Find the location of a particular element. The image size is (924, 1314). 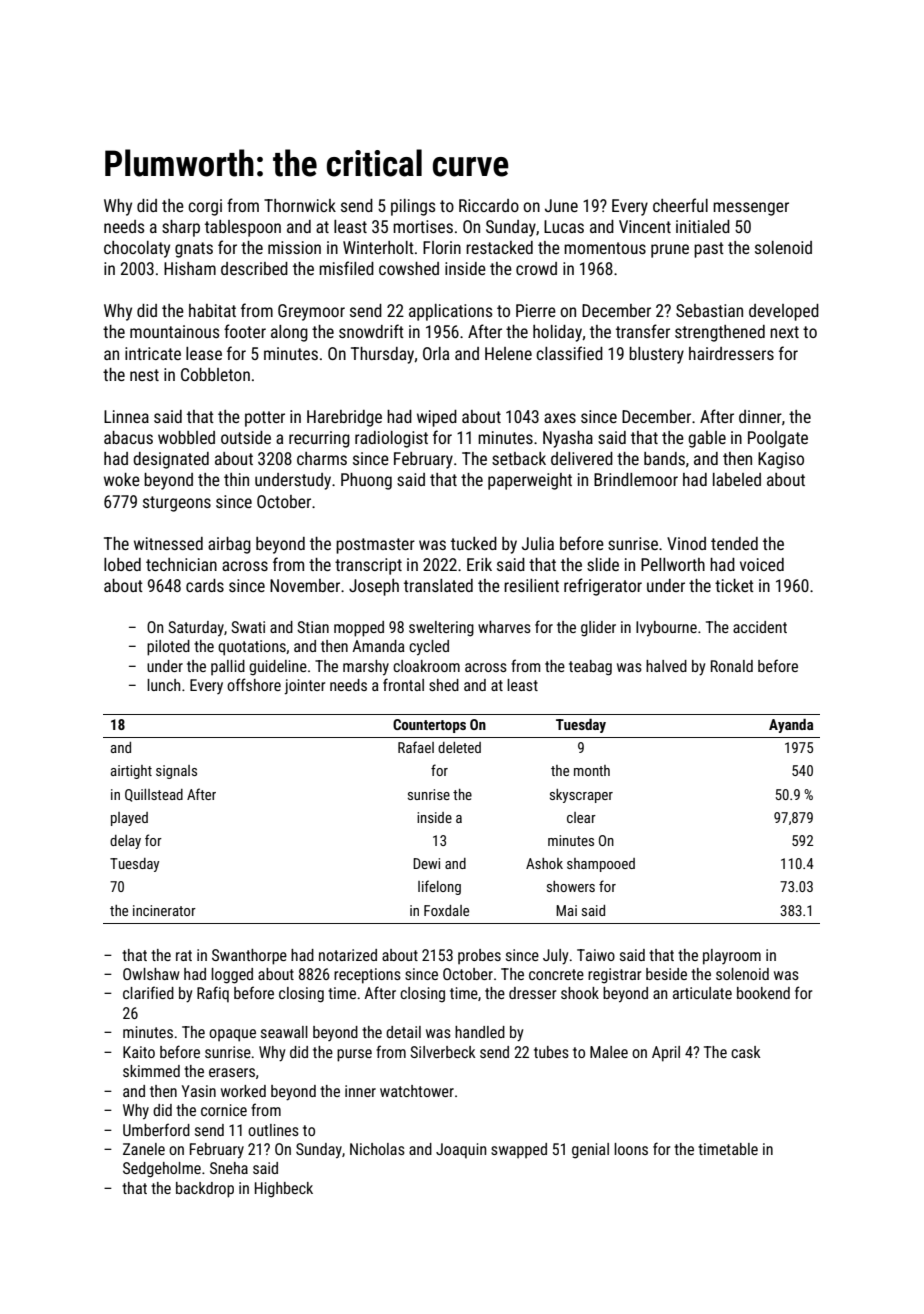

Riccardo is located at coordinates (489, 205).
